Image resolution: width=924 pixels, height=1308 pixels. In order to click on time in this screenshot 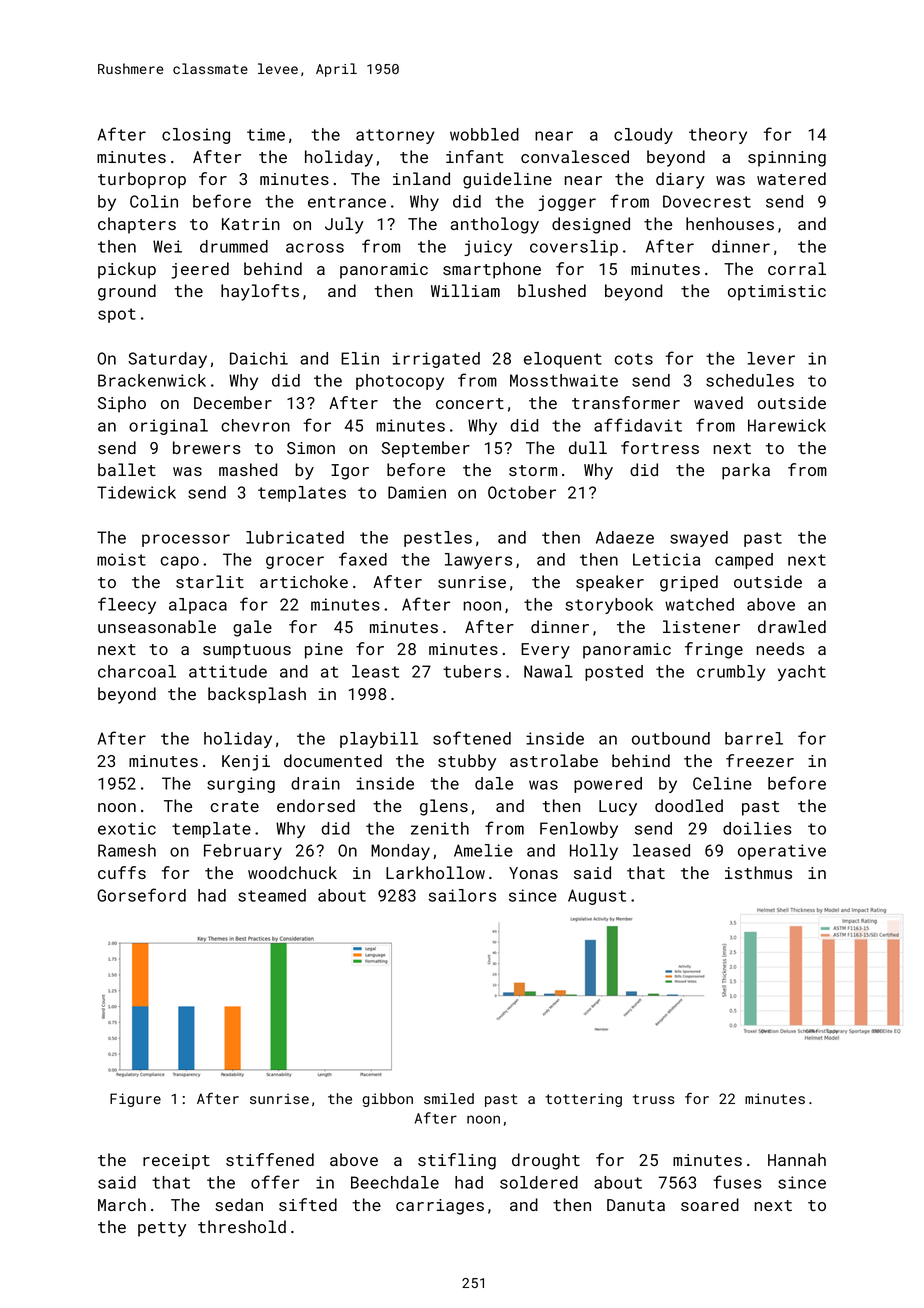, I will do `click(266, 134)`.
